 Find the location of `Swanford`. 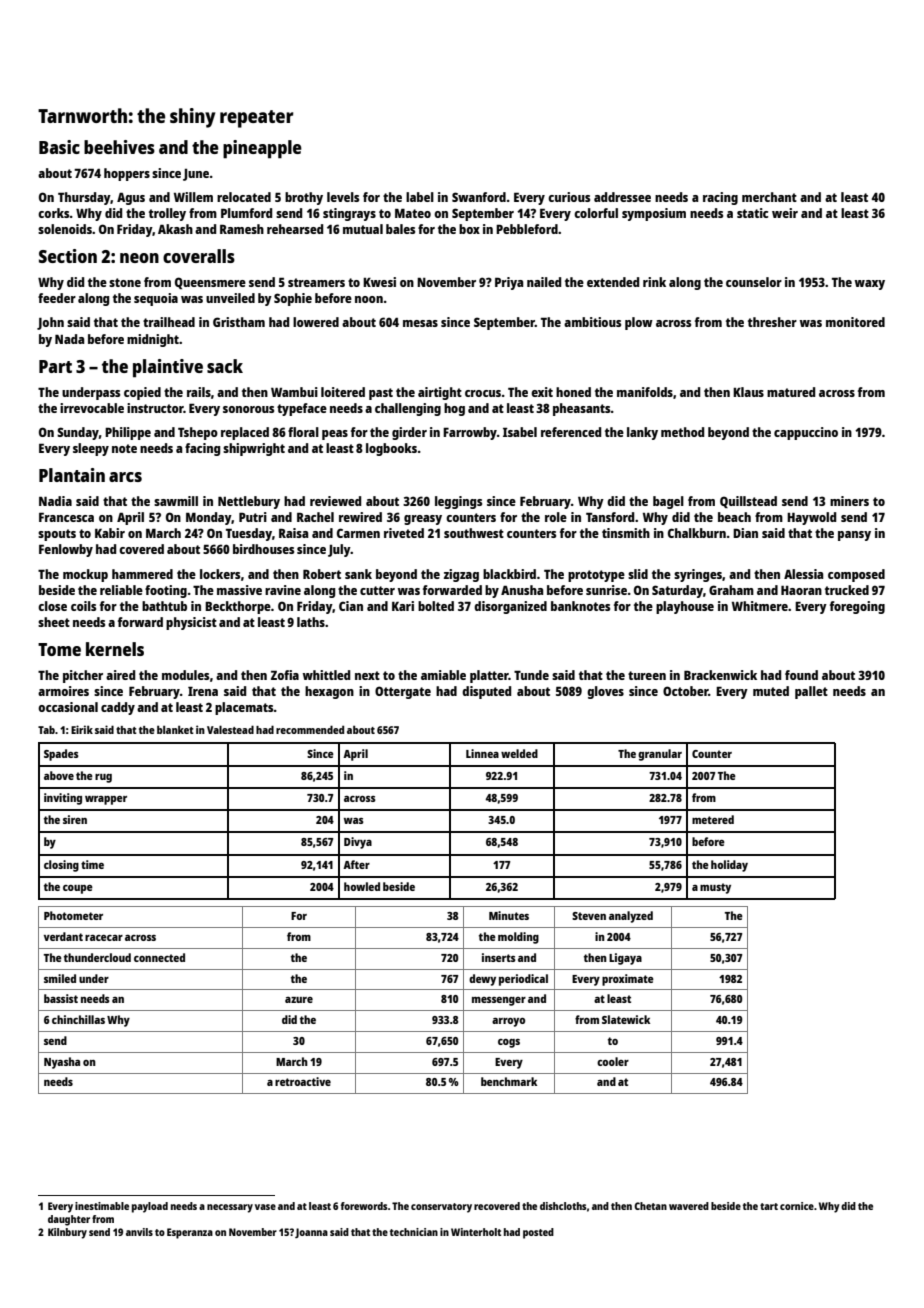

Swanford is located at coordinates (479, 197).
